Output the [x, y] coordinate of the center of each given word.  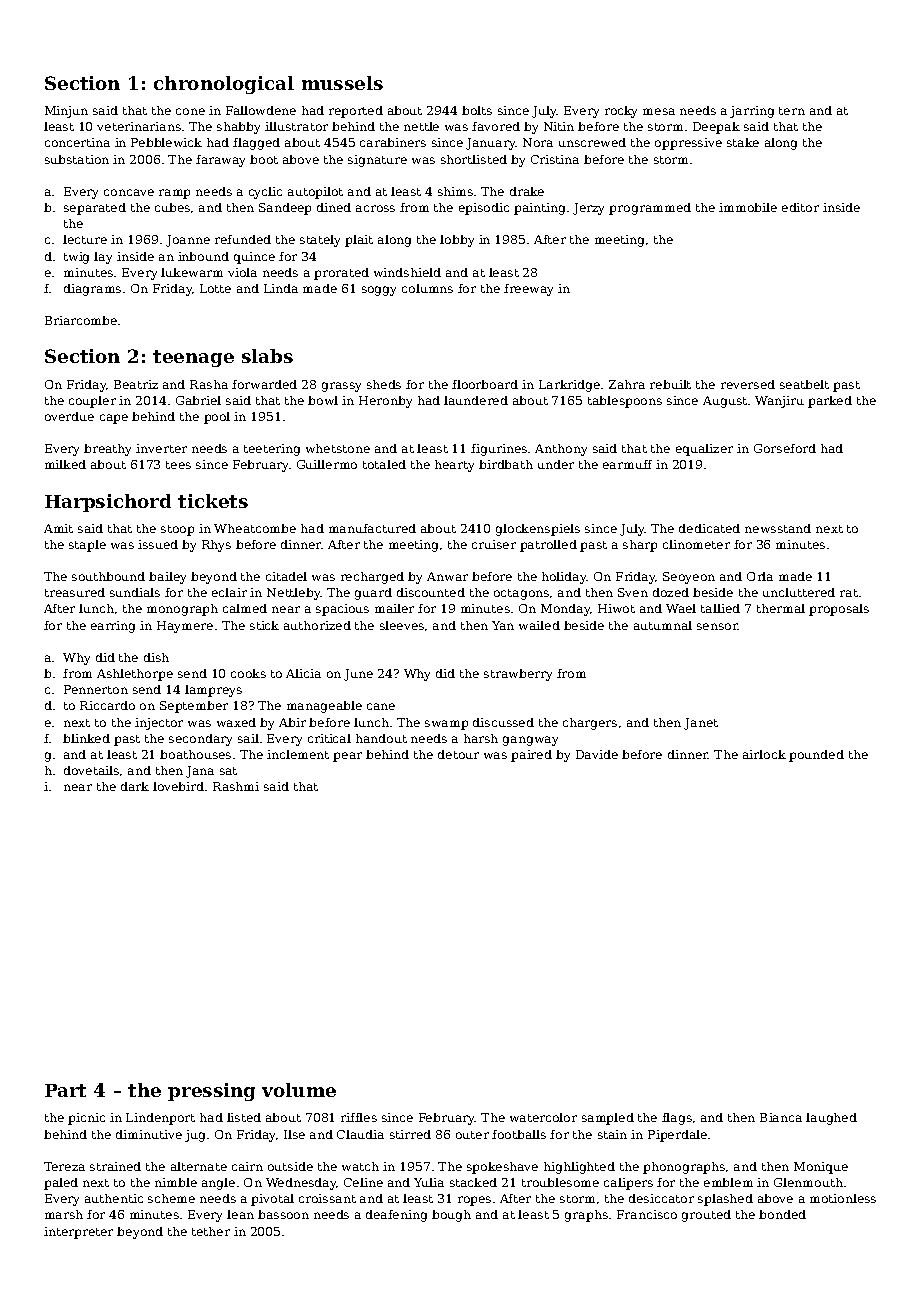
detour [458, 754]
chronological [224, 85]
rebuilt [670, 384]
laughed [831, 1119]
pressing [211, 1092]
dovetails [91, 770]
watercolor [543, 1117]
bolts [477, 110]
